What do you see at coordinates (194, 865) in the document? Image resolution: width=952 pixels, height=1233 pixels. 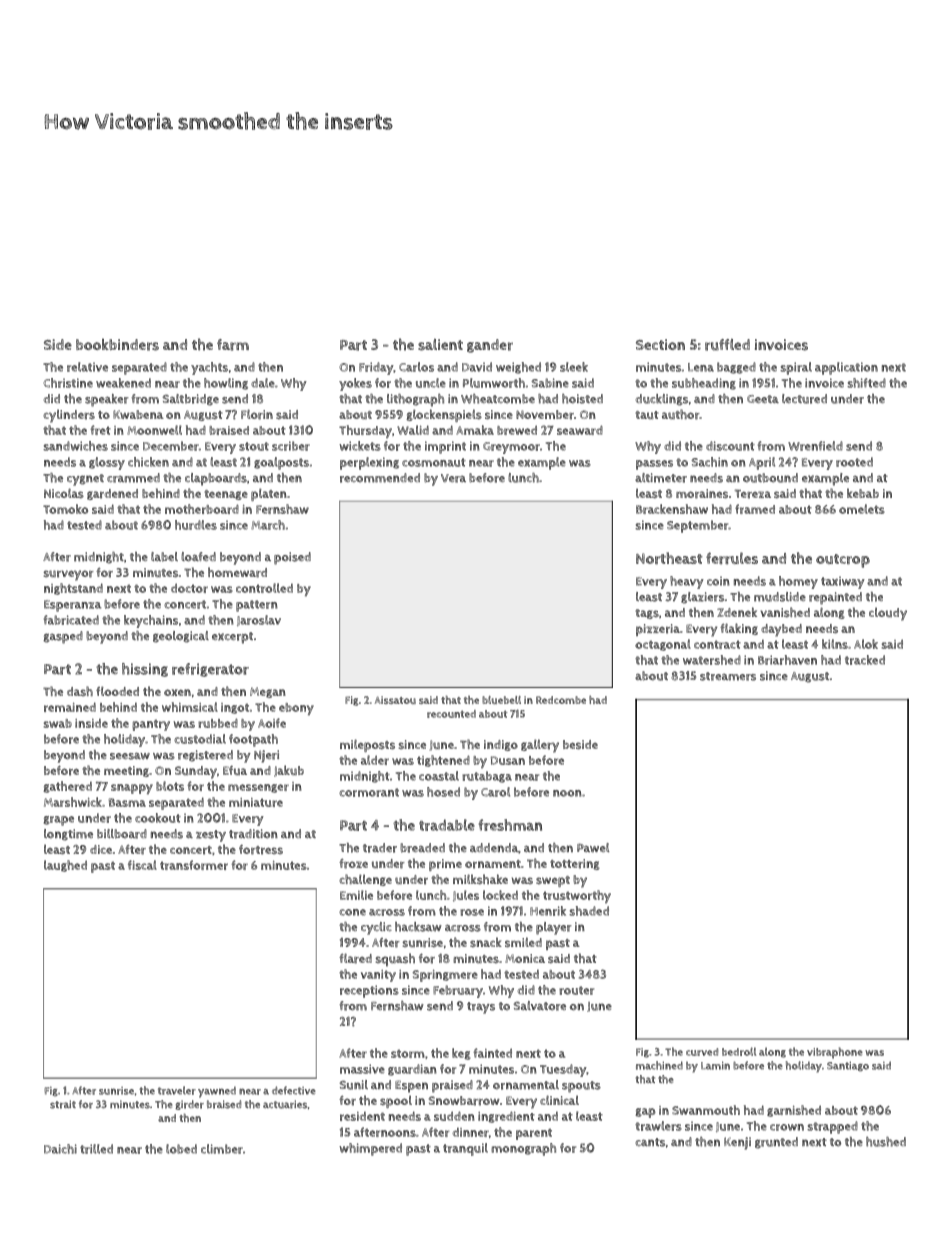 I see `transformer` at bounding box center [194, 865].
